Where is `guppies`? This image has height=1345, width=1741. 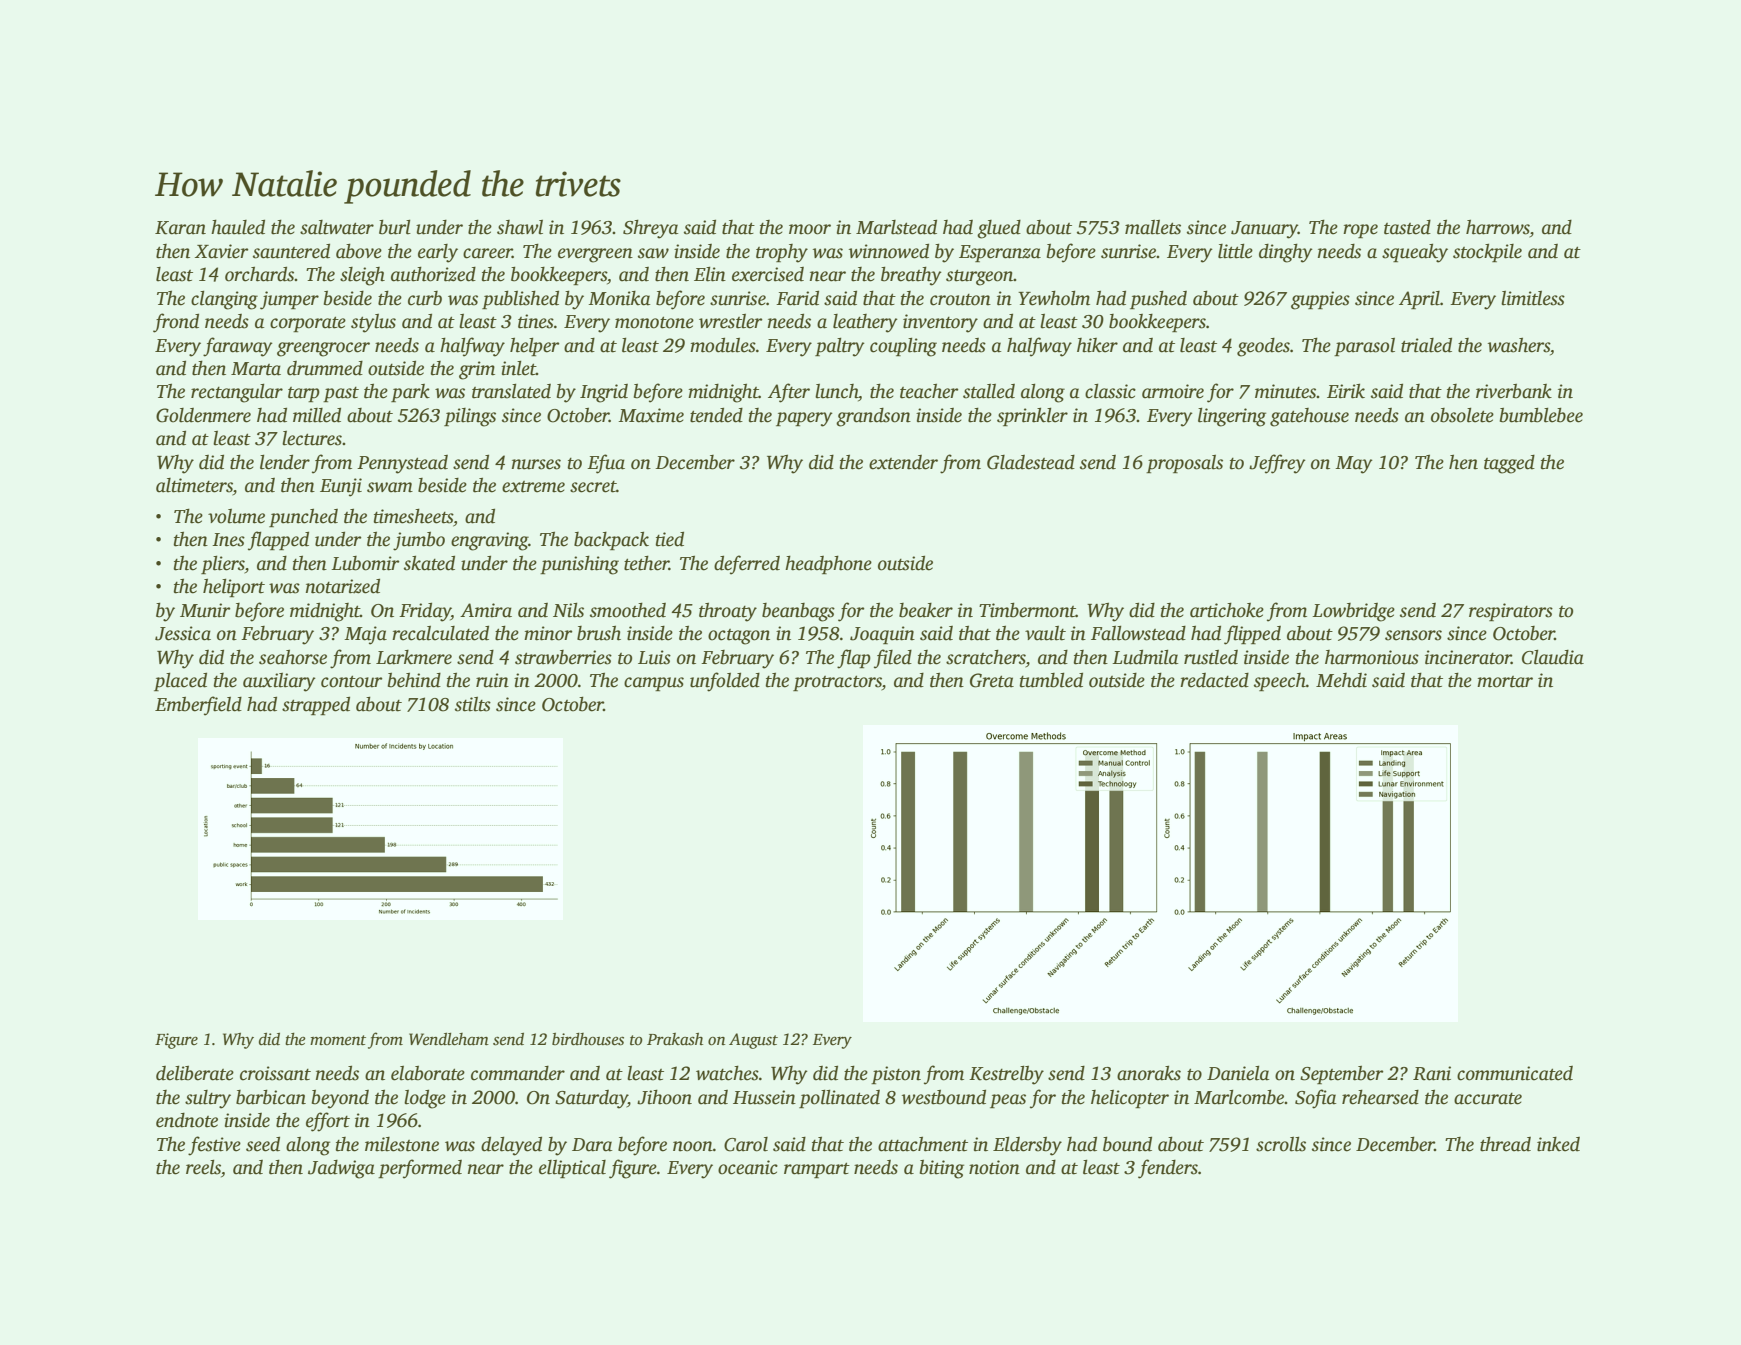
guppies is located at coordinates (1320, 300).
